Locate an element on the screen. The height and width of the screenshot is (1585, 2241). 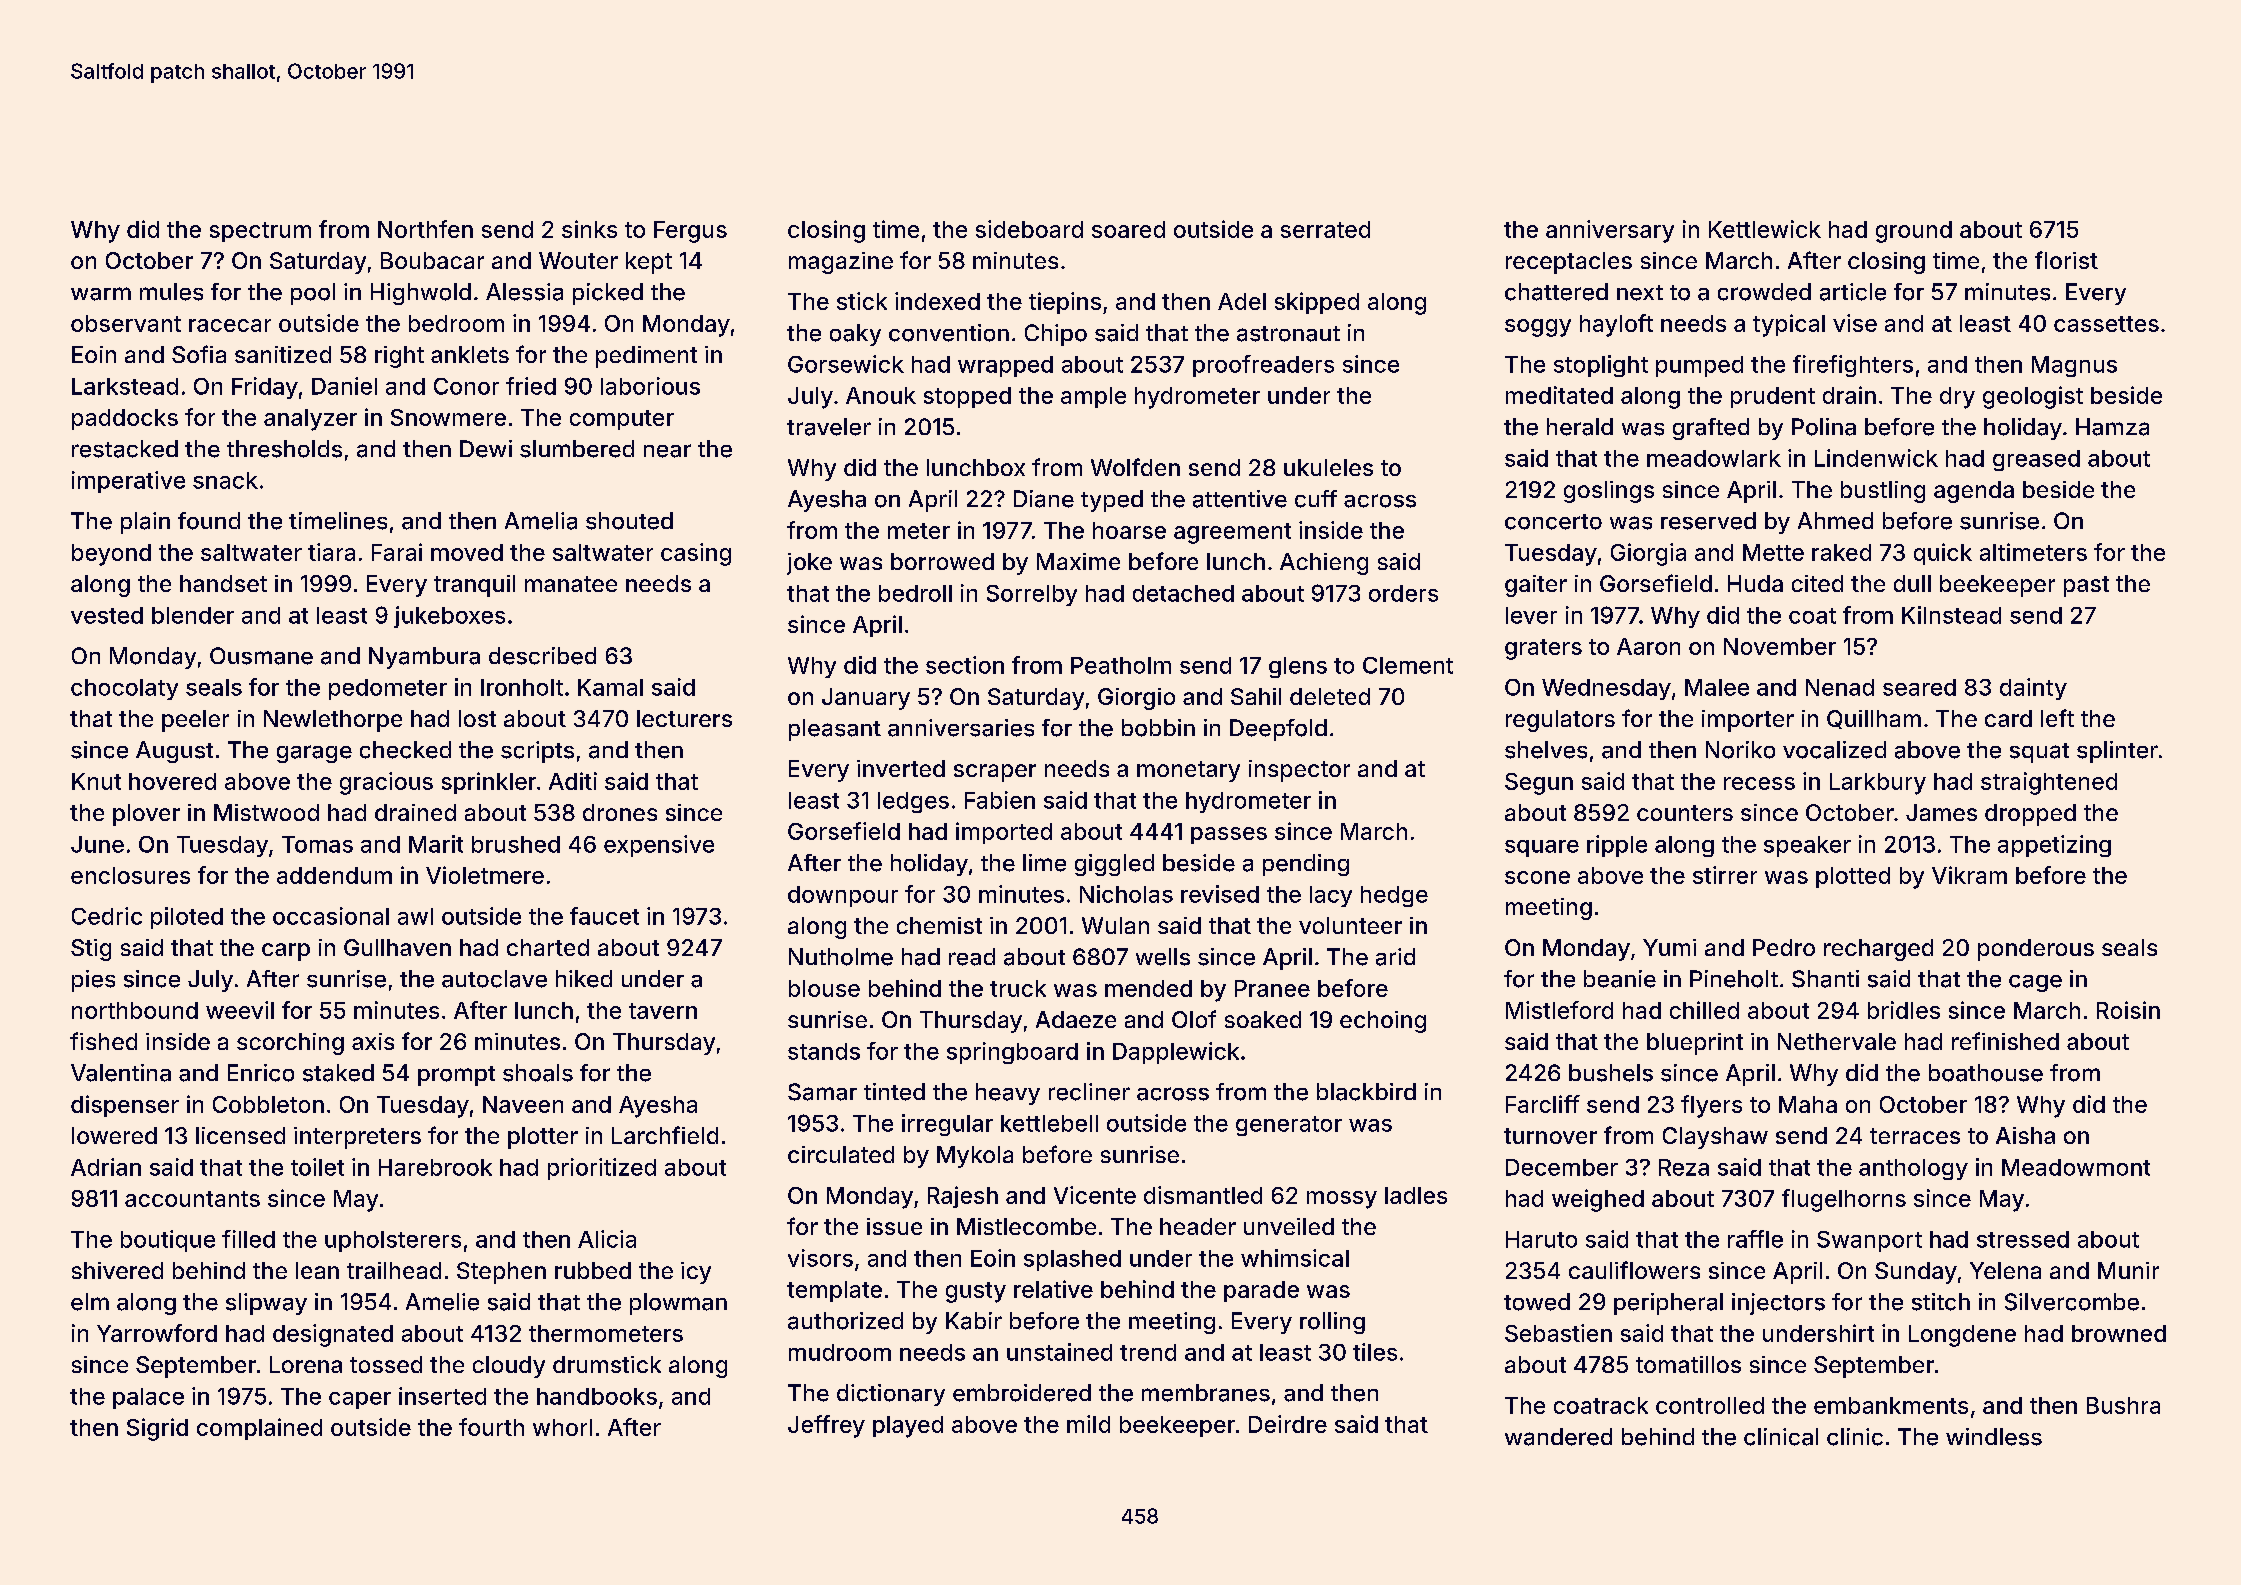
next is located at coordinates (1640, 293).
